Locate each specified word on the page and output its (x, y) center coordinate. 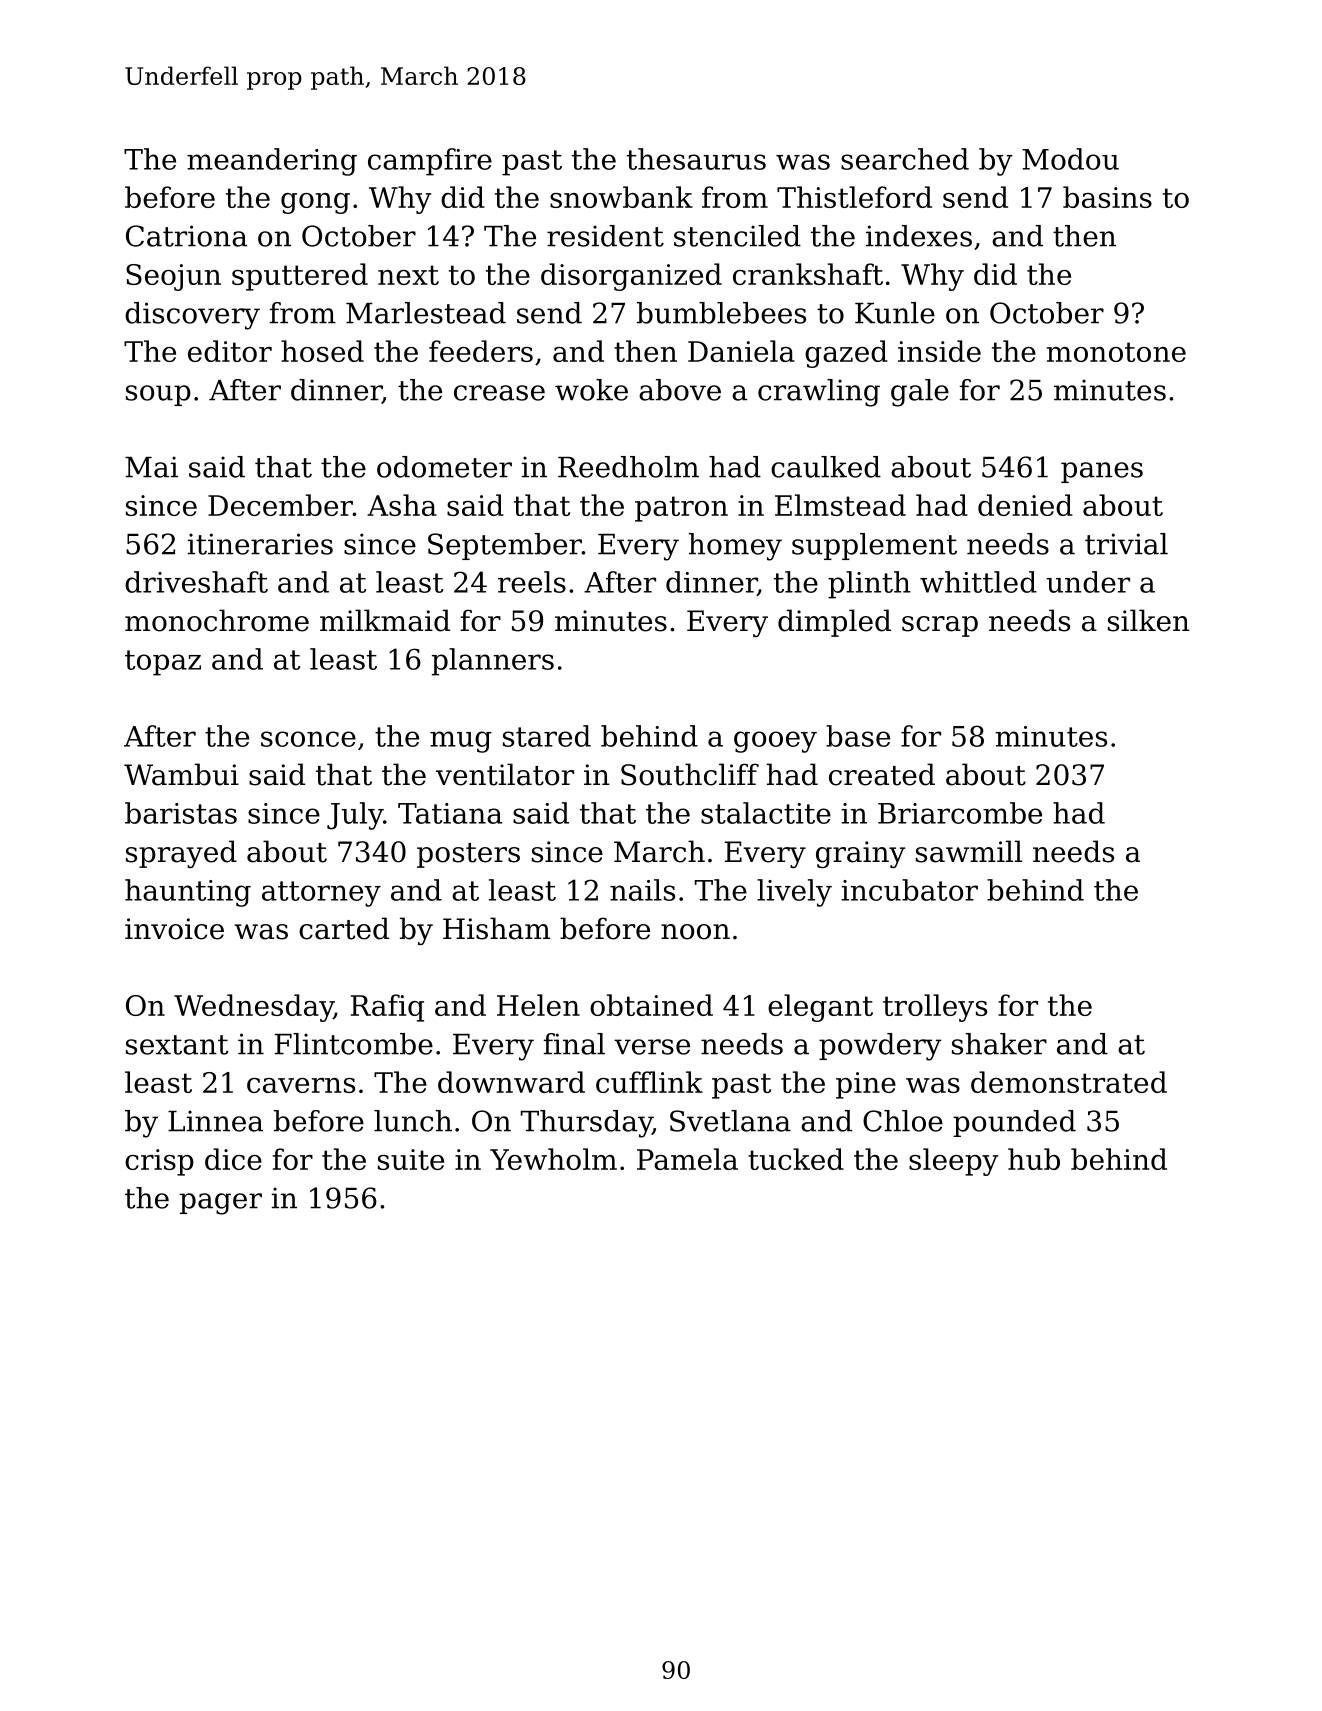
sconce (308, 739)
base (858, 736)
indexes (919, 236)
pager (221, 1204)
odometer (444, 467)
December (280, 505)
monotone (1116, 352)
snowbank (621, 197)
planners (493, 662)
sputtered (300, 277)
